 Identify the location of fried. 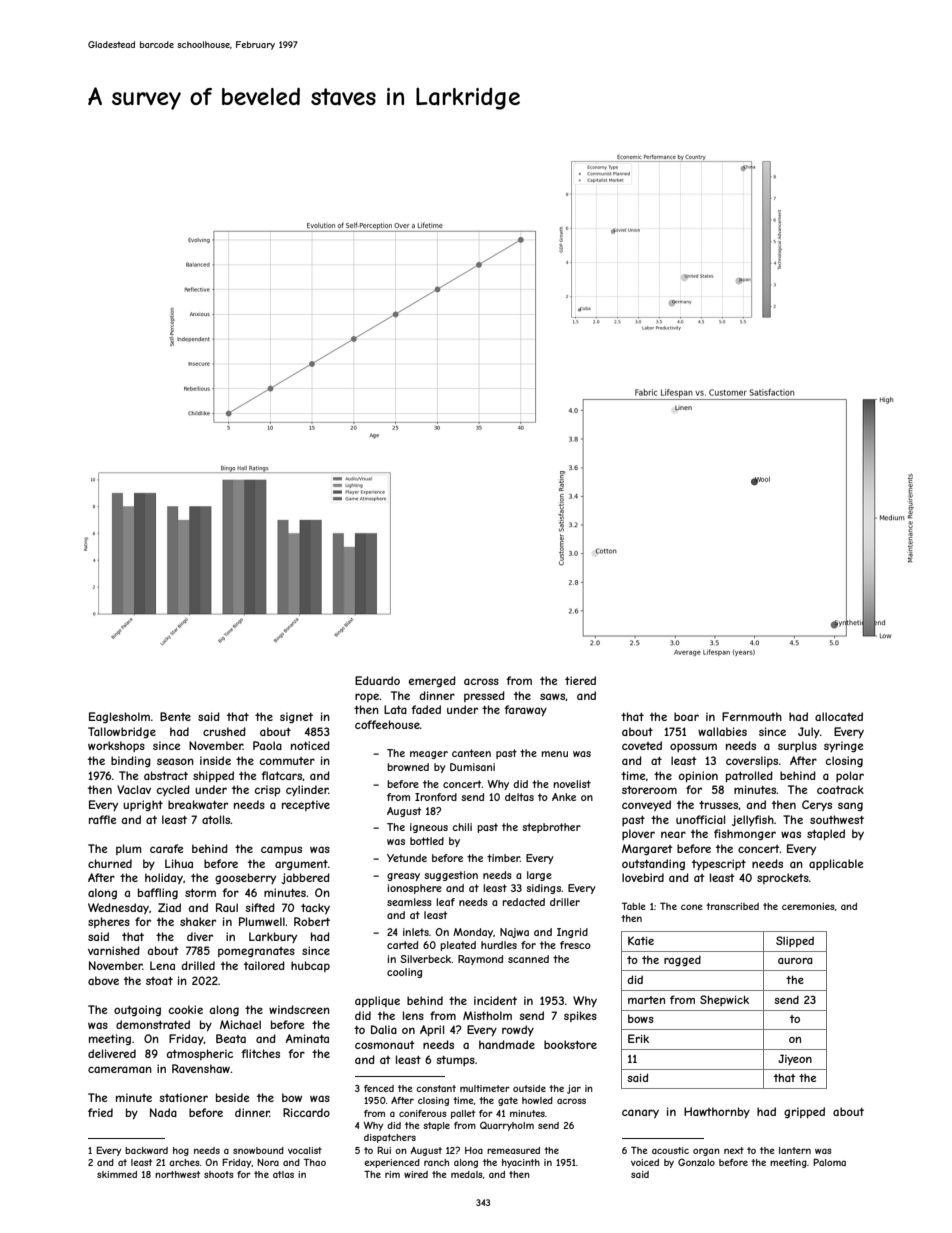
(100, 1112).
